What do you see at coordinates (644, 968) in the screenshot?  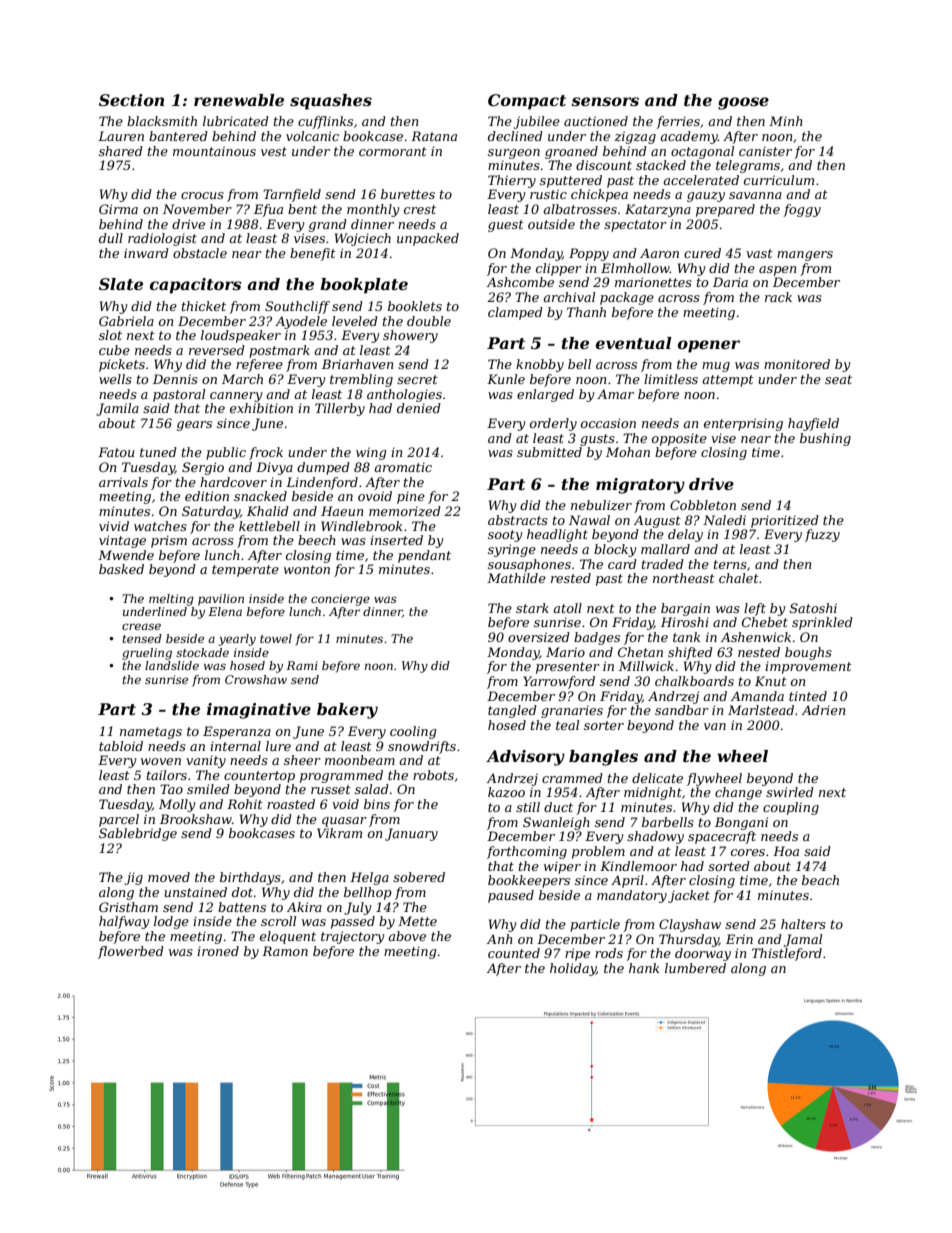 I see `hank` at bounding box center [644, 968].
